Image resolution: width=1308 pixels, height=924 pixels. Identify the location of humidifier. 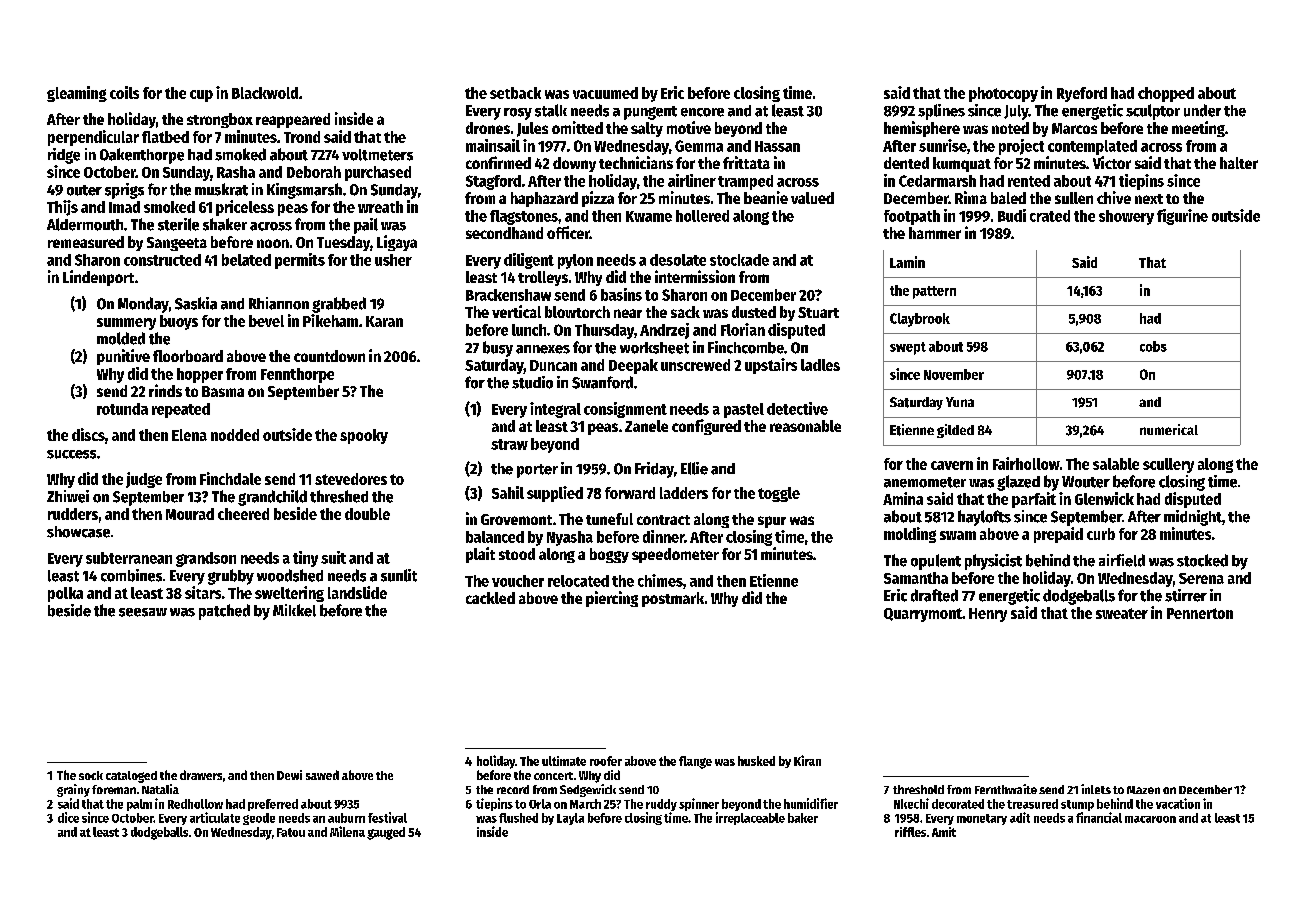
(811, 803).
